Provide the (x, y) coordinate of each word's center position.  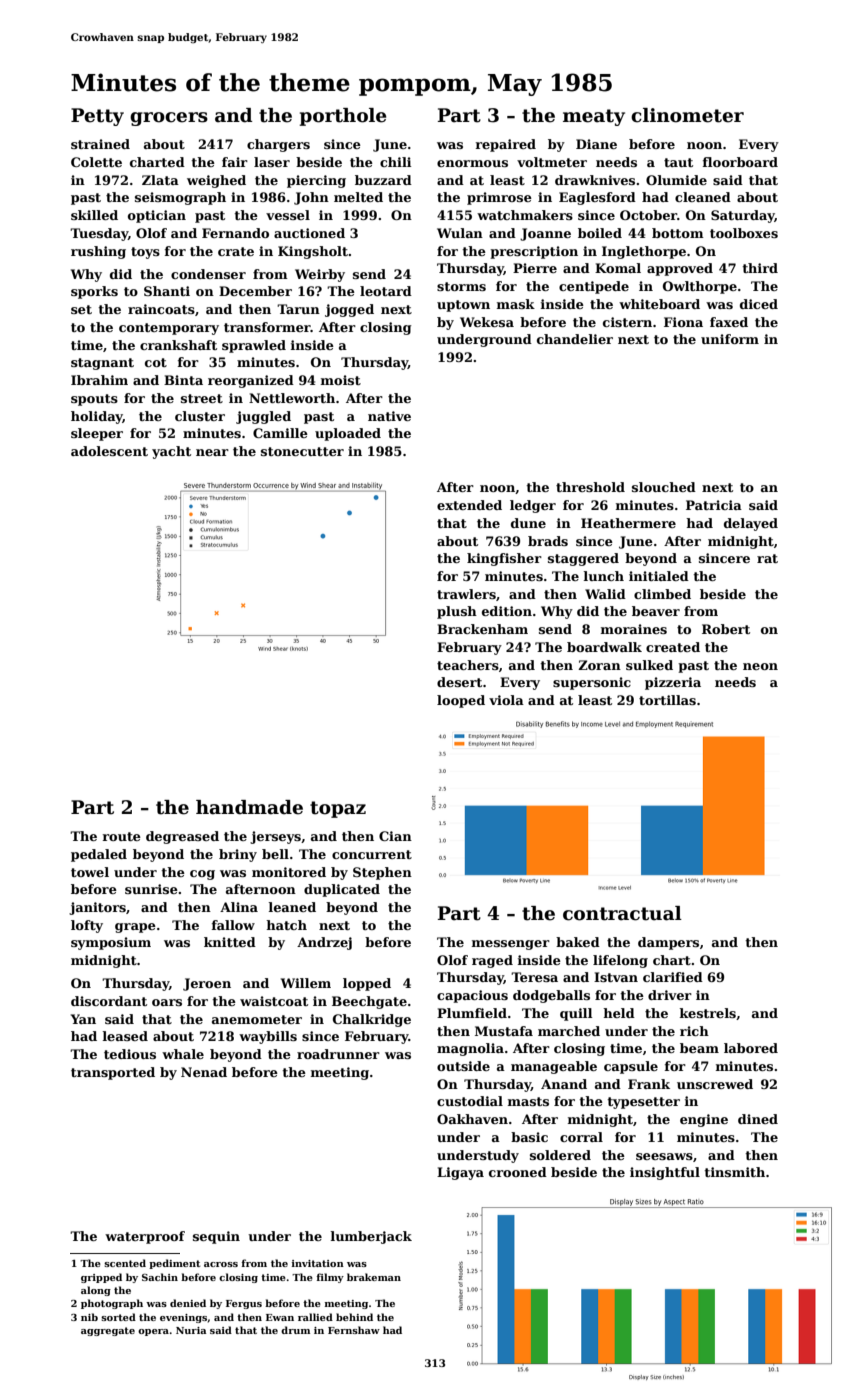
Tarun (298, 309)
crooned (518, 1172)
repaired (506, 145)
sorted (118, 1317)
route (122, 836)
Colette (96, 162)
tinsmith (734, 1172)
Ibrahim (99, 380)
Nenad (204, 1072)
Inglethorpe (644, 252)
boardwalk (604, 647)
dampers (668, 943)
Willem (306, 983)
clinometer (687, 115)
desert (459, 682)
